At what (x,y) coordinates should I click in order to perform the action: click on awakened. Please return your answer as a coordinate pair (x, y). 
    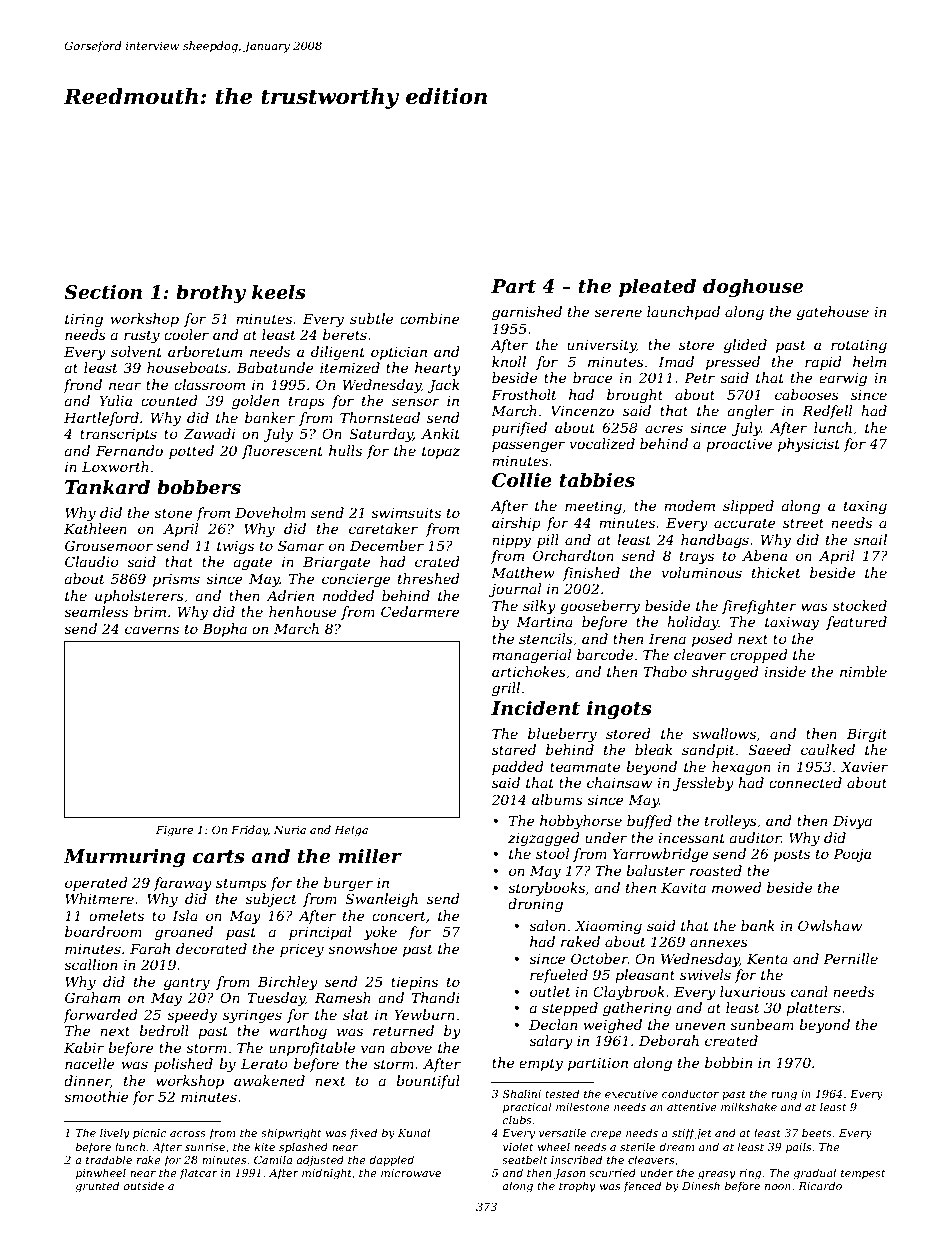
    Looking at the image, I should click on (269, 1080).
